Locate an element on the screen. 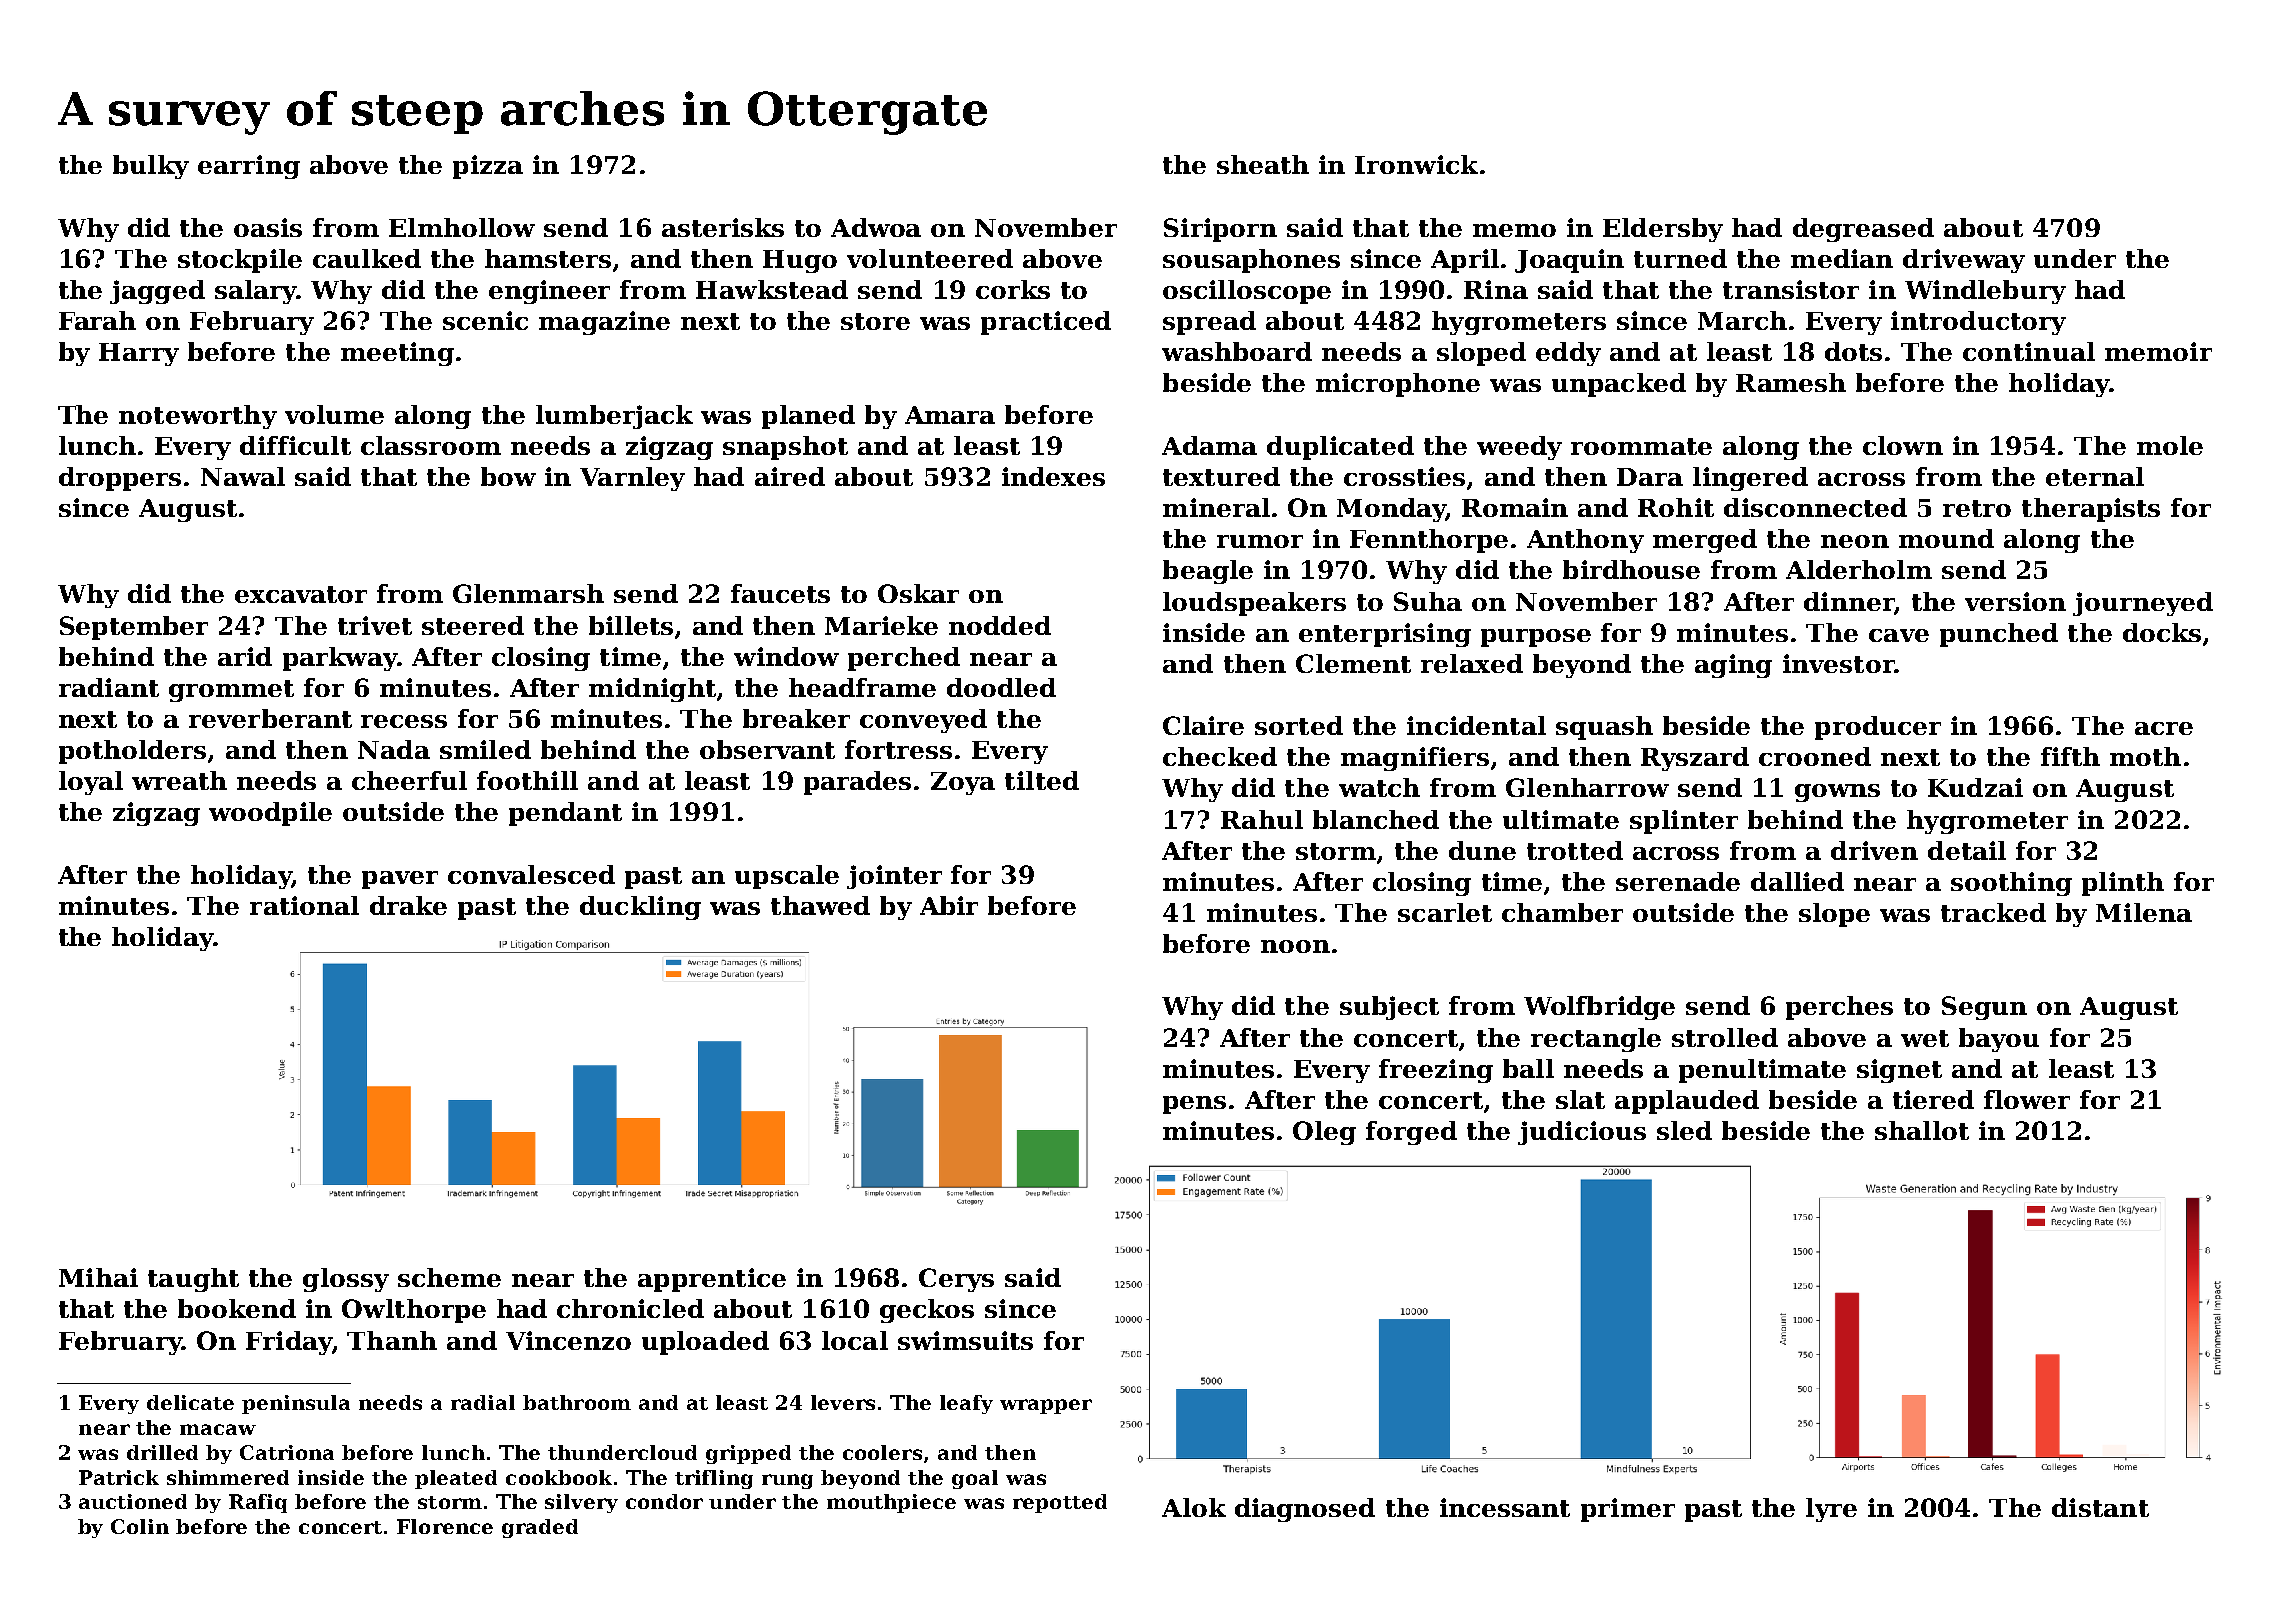 The height and width of the screenshot is (1614, 2282). classroom is located at coordinates (431, 445).
